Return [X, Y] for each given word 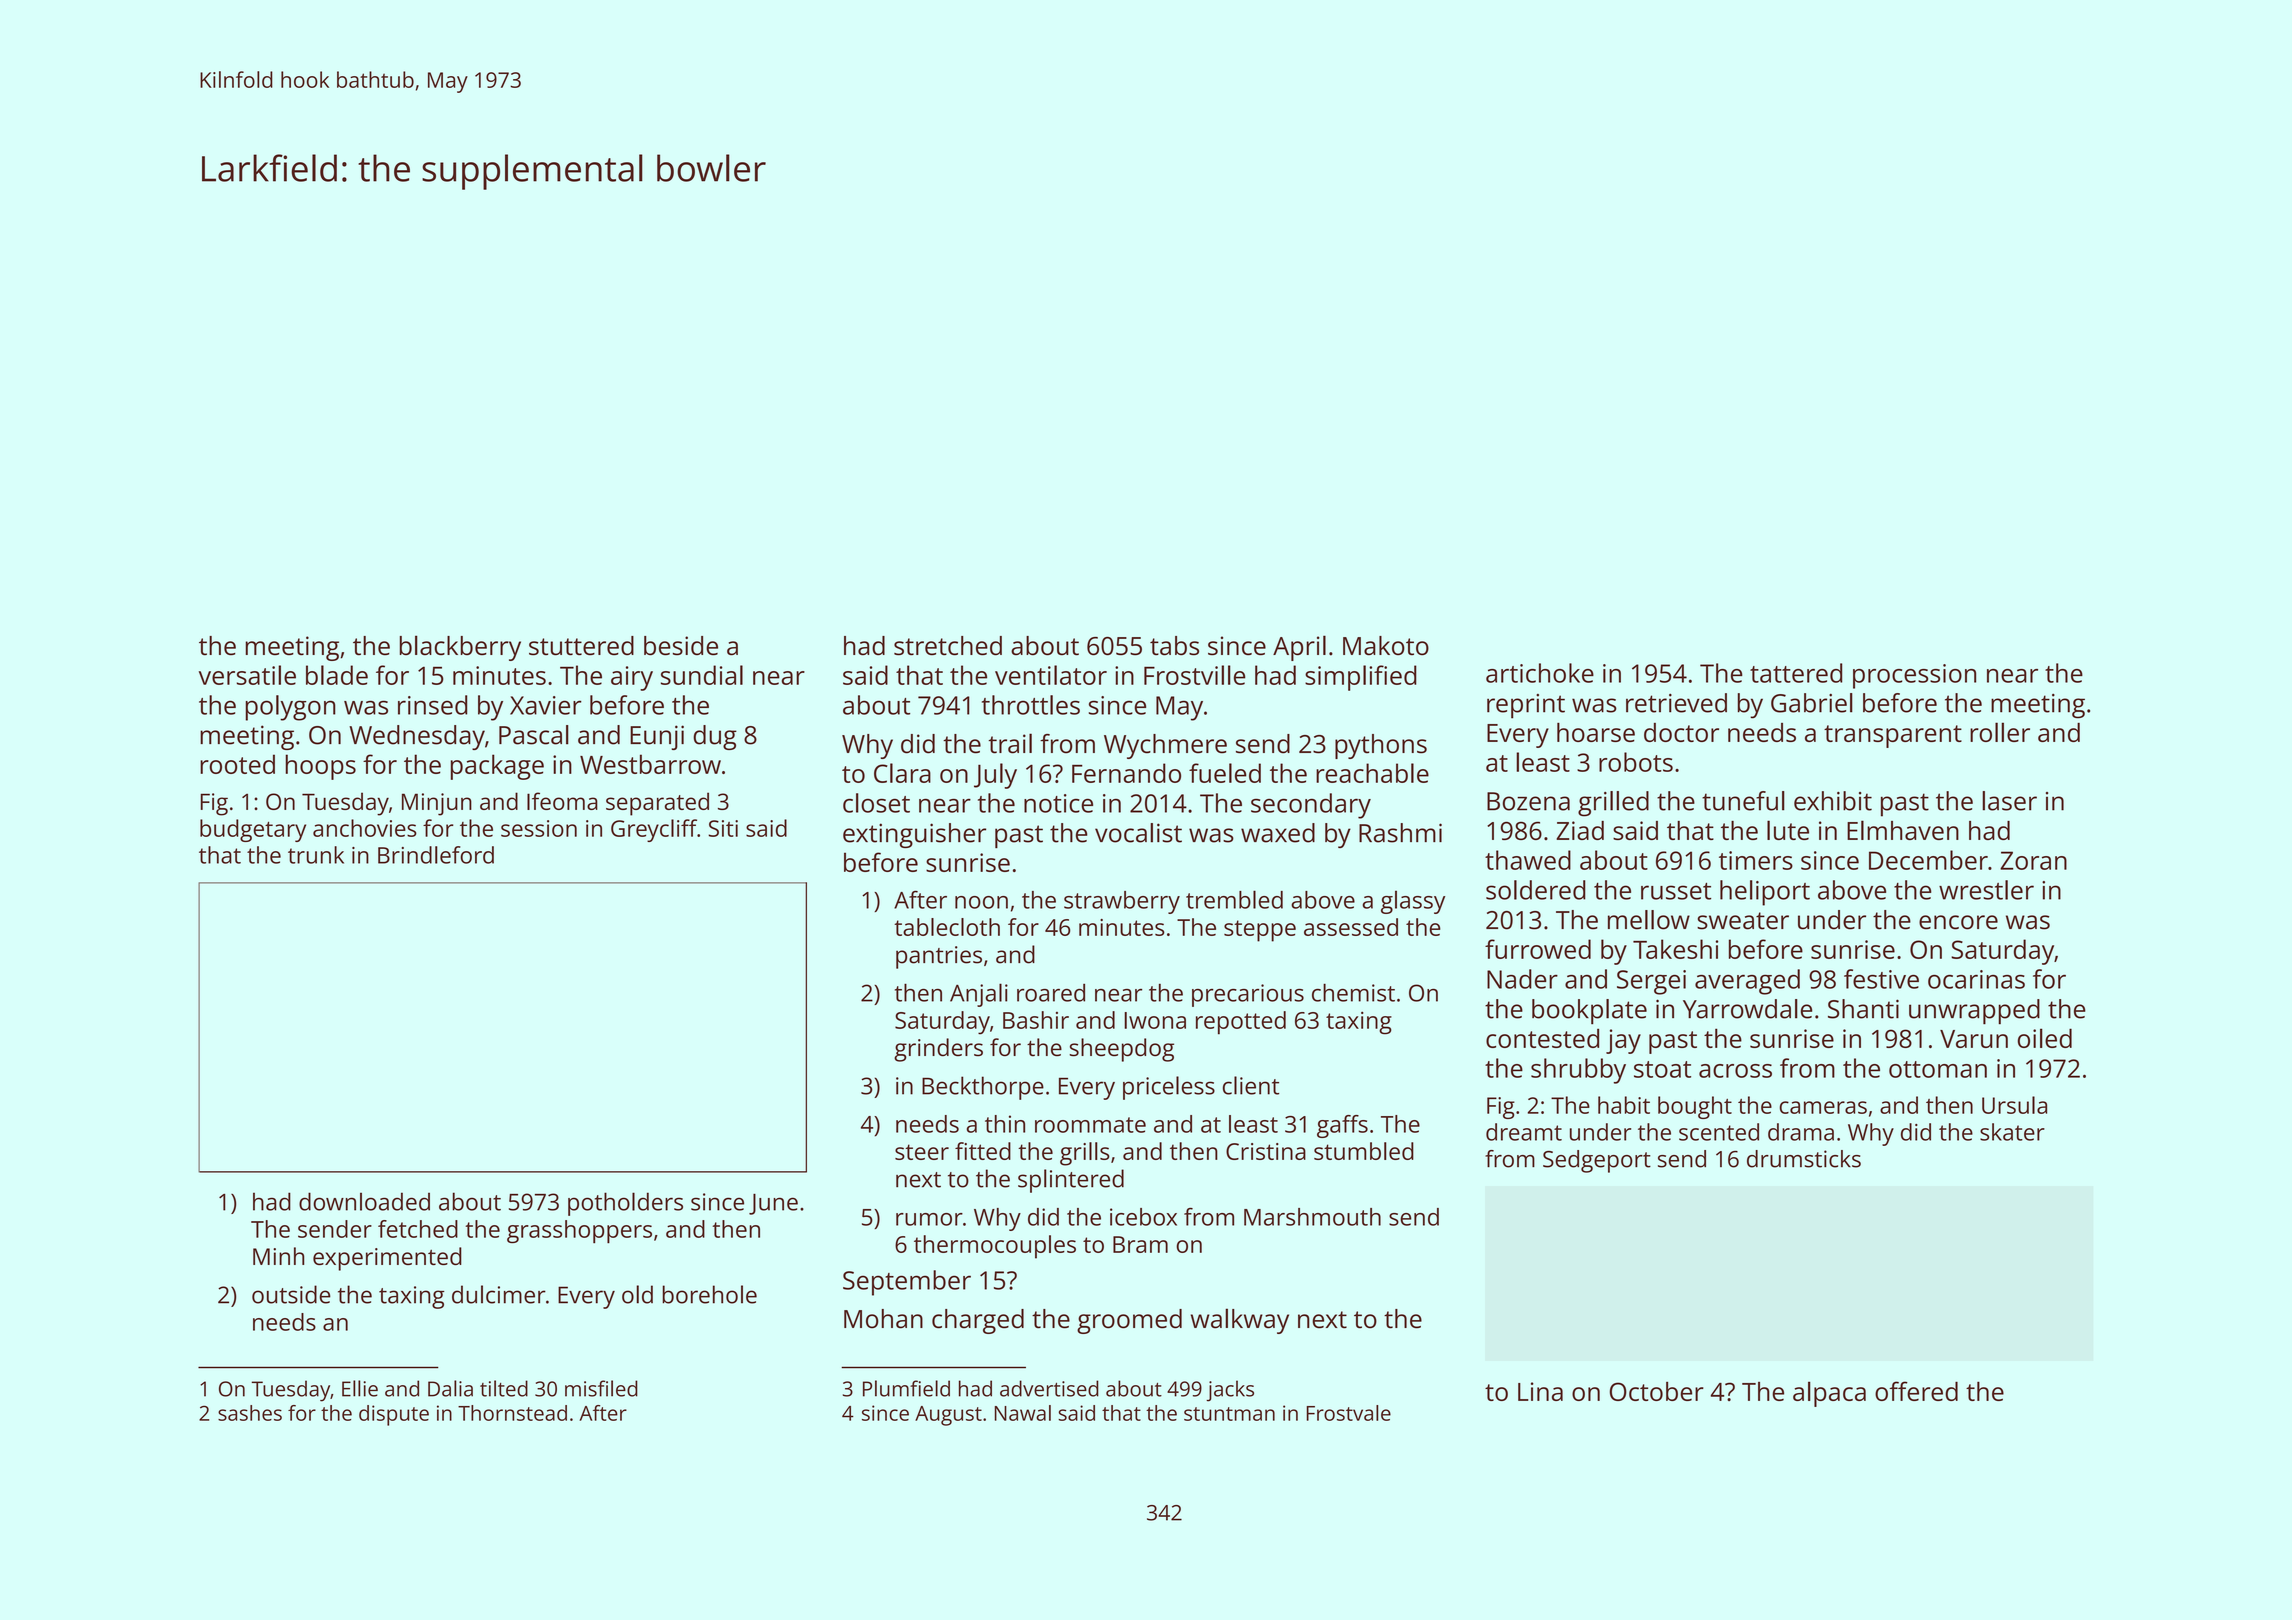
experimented [387, 1259]
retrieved [1676, 703]
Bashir [1036, 1020]
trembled [1234, 899]
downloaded [364, 1201]
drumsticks [1804, 1159]
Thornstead [512, 1413]
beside [681, 646]
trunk [316, 855]
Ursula [2014, 1105]
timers [1756, 860]
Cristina [1266, 1151]
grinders [938, 1050]
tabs [1174, 646]
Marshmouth [1312, 1217]
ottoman [1938, 1069]
